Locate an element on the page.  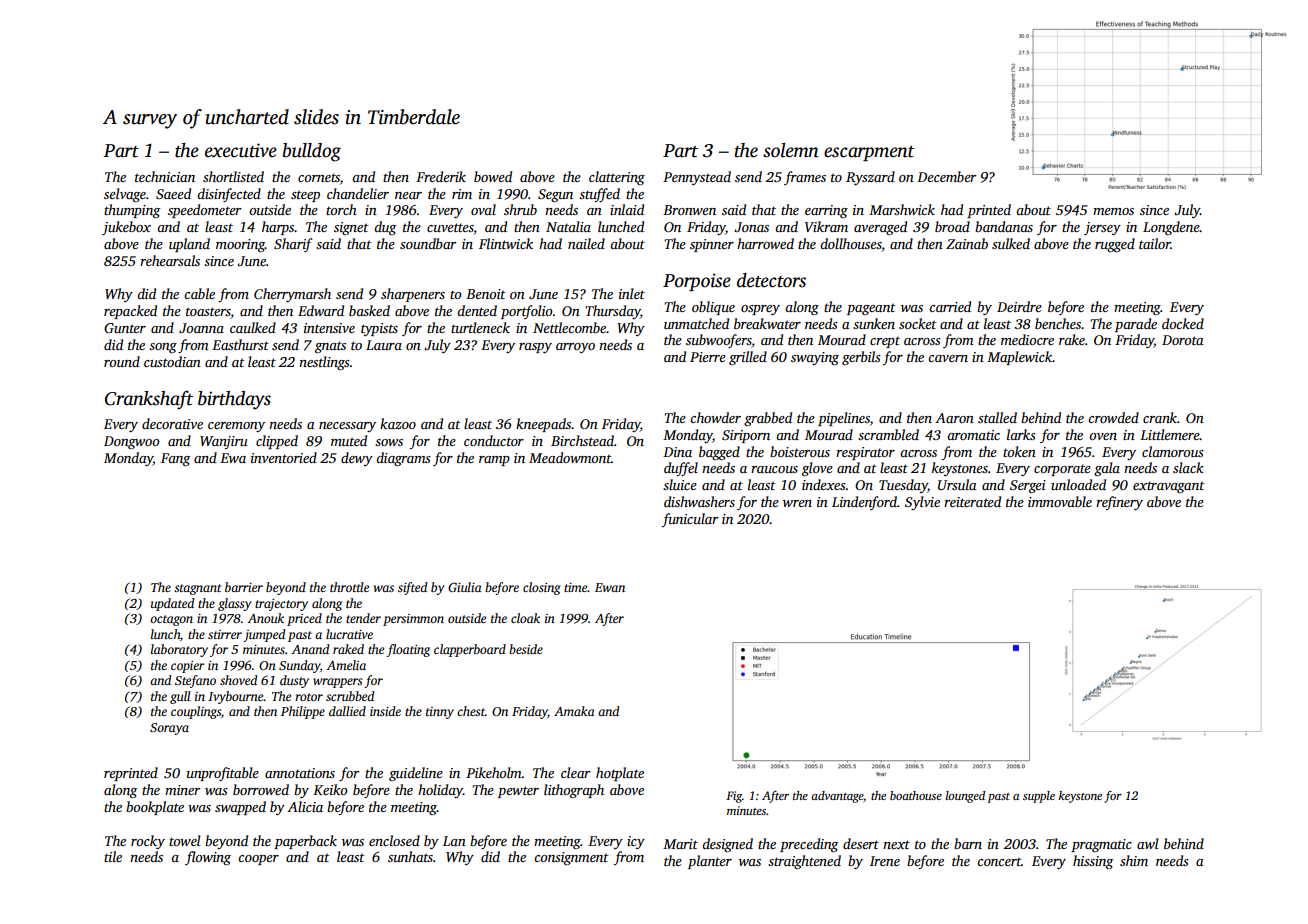
Frederik is located at coordinates (441, 176).
